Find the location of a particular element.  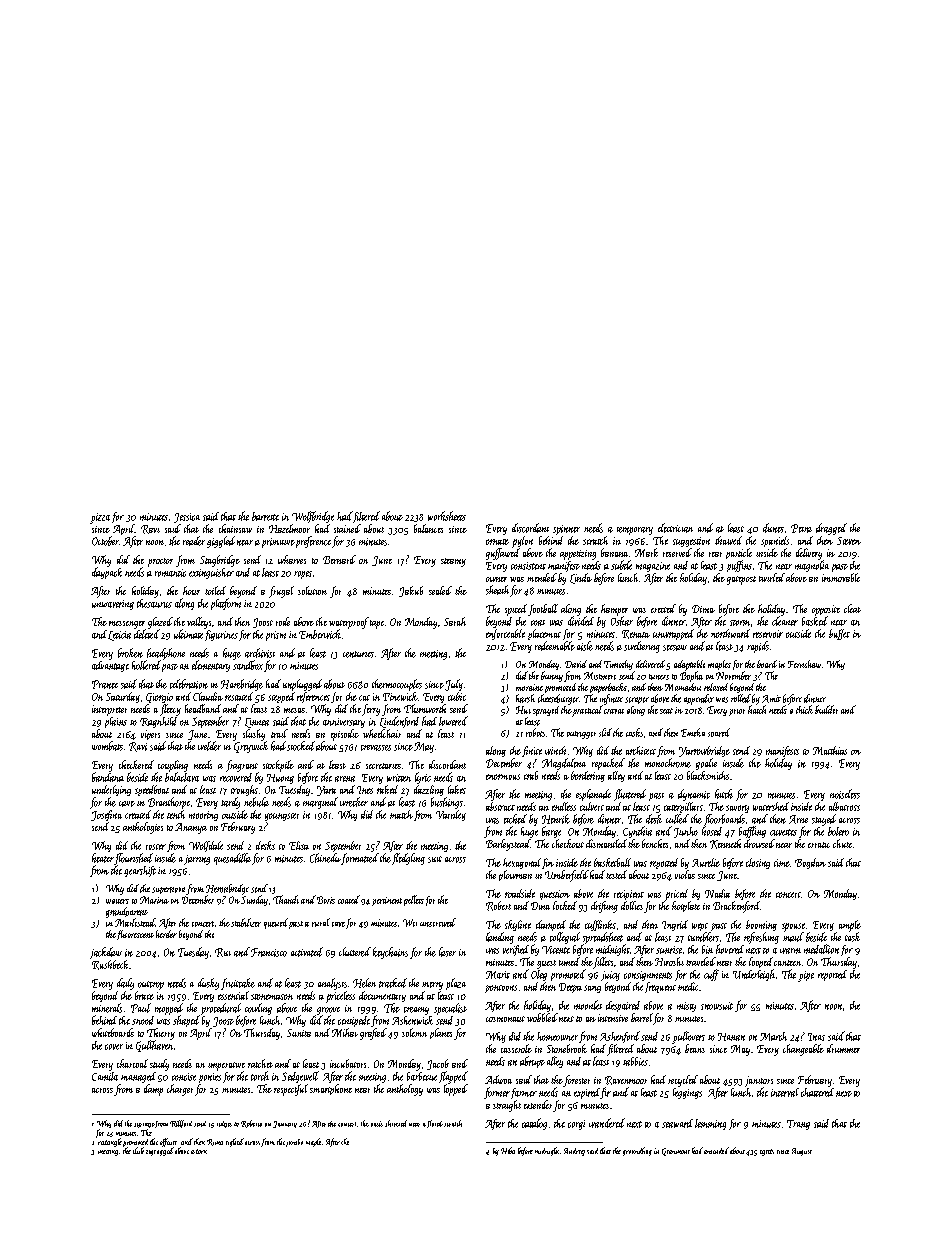

jumbo is located at coordinates (294, 1143).
